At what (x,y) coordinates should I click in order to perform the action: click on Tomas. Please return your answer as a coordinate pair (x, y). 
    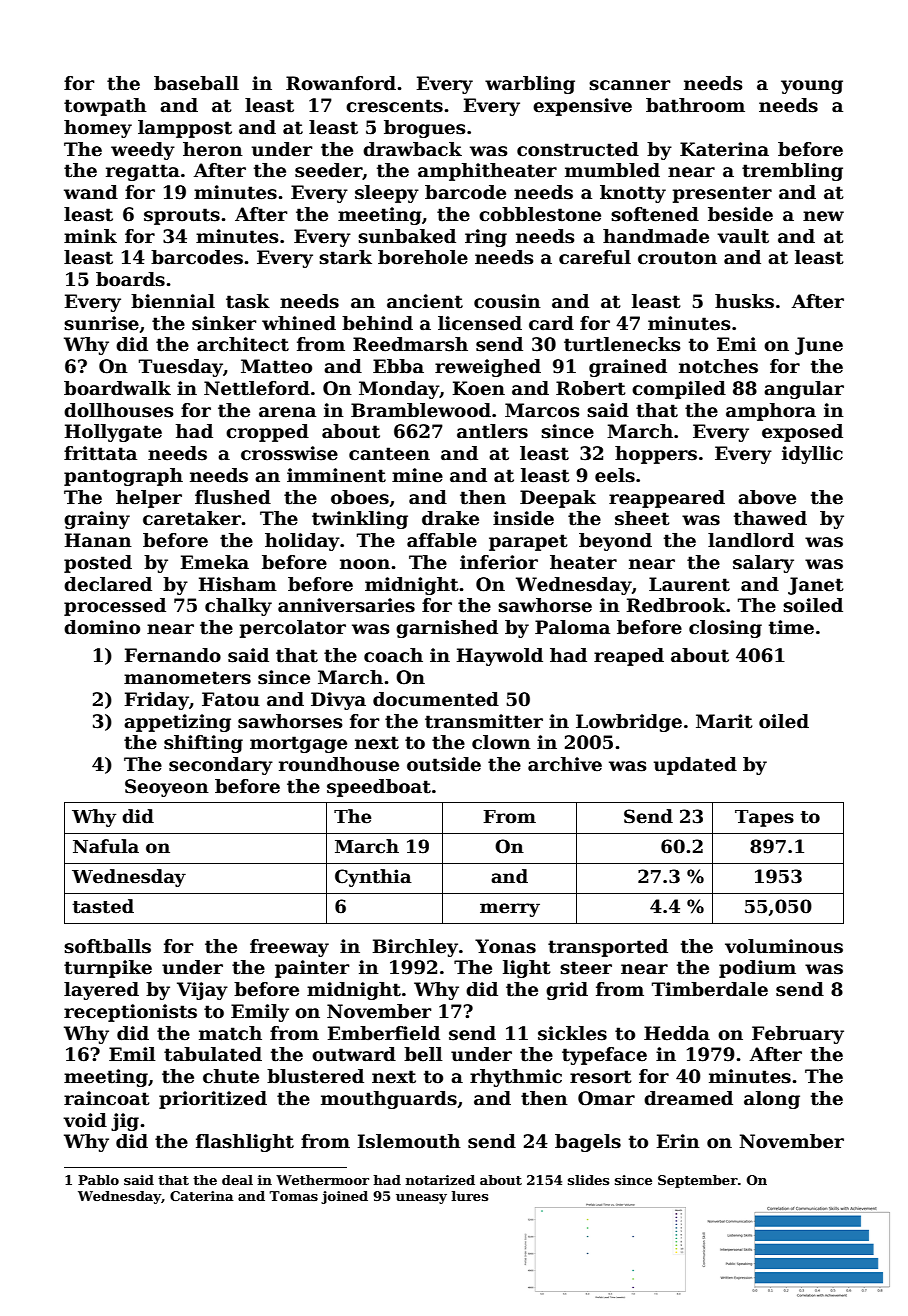
    Looking at the image, I should click on (293, 1196).
